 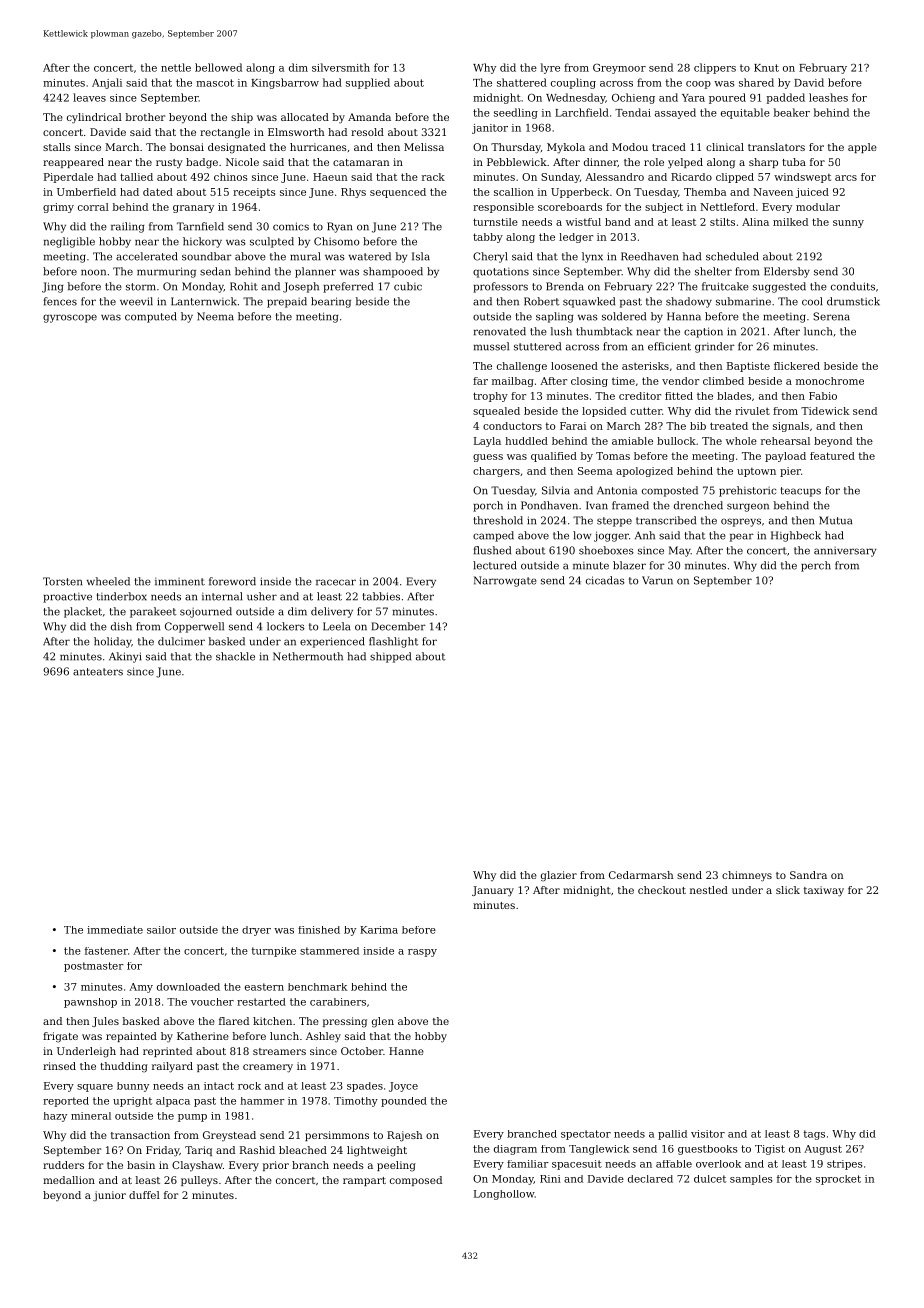 I want to click on grinder, so click(x=715, y=347).
